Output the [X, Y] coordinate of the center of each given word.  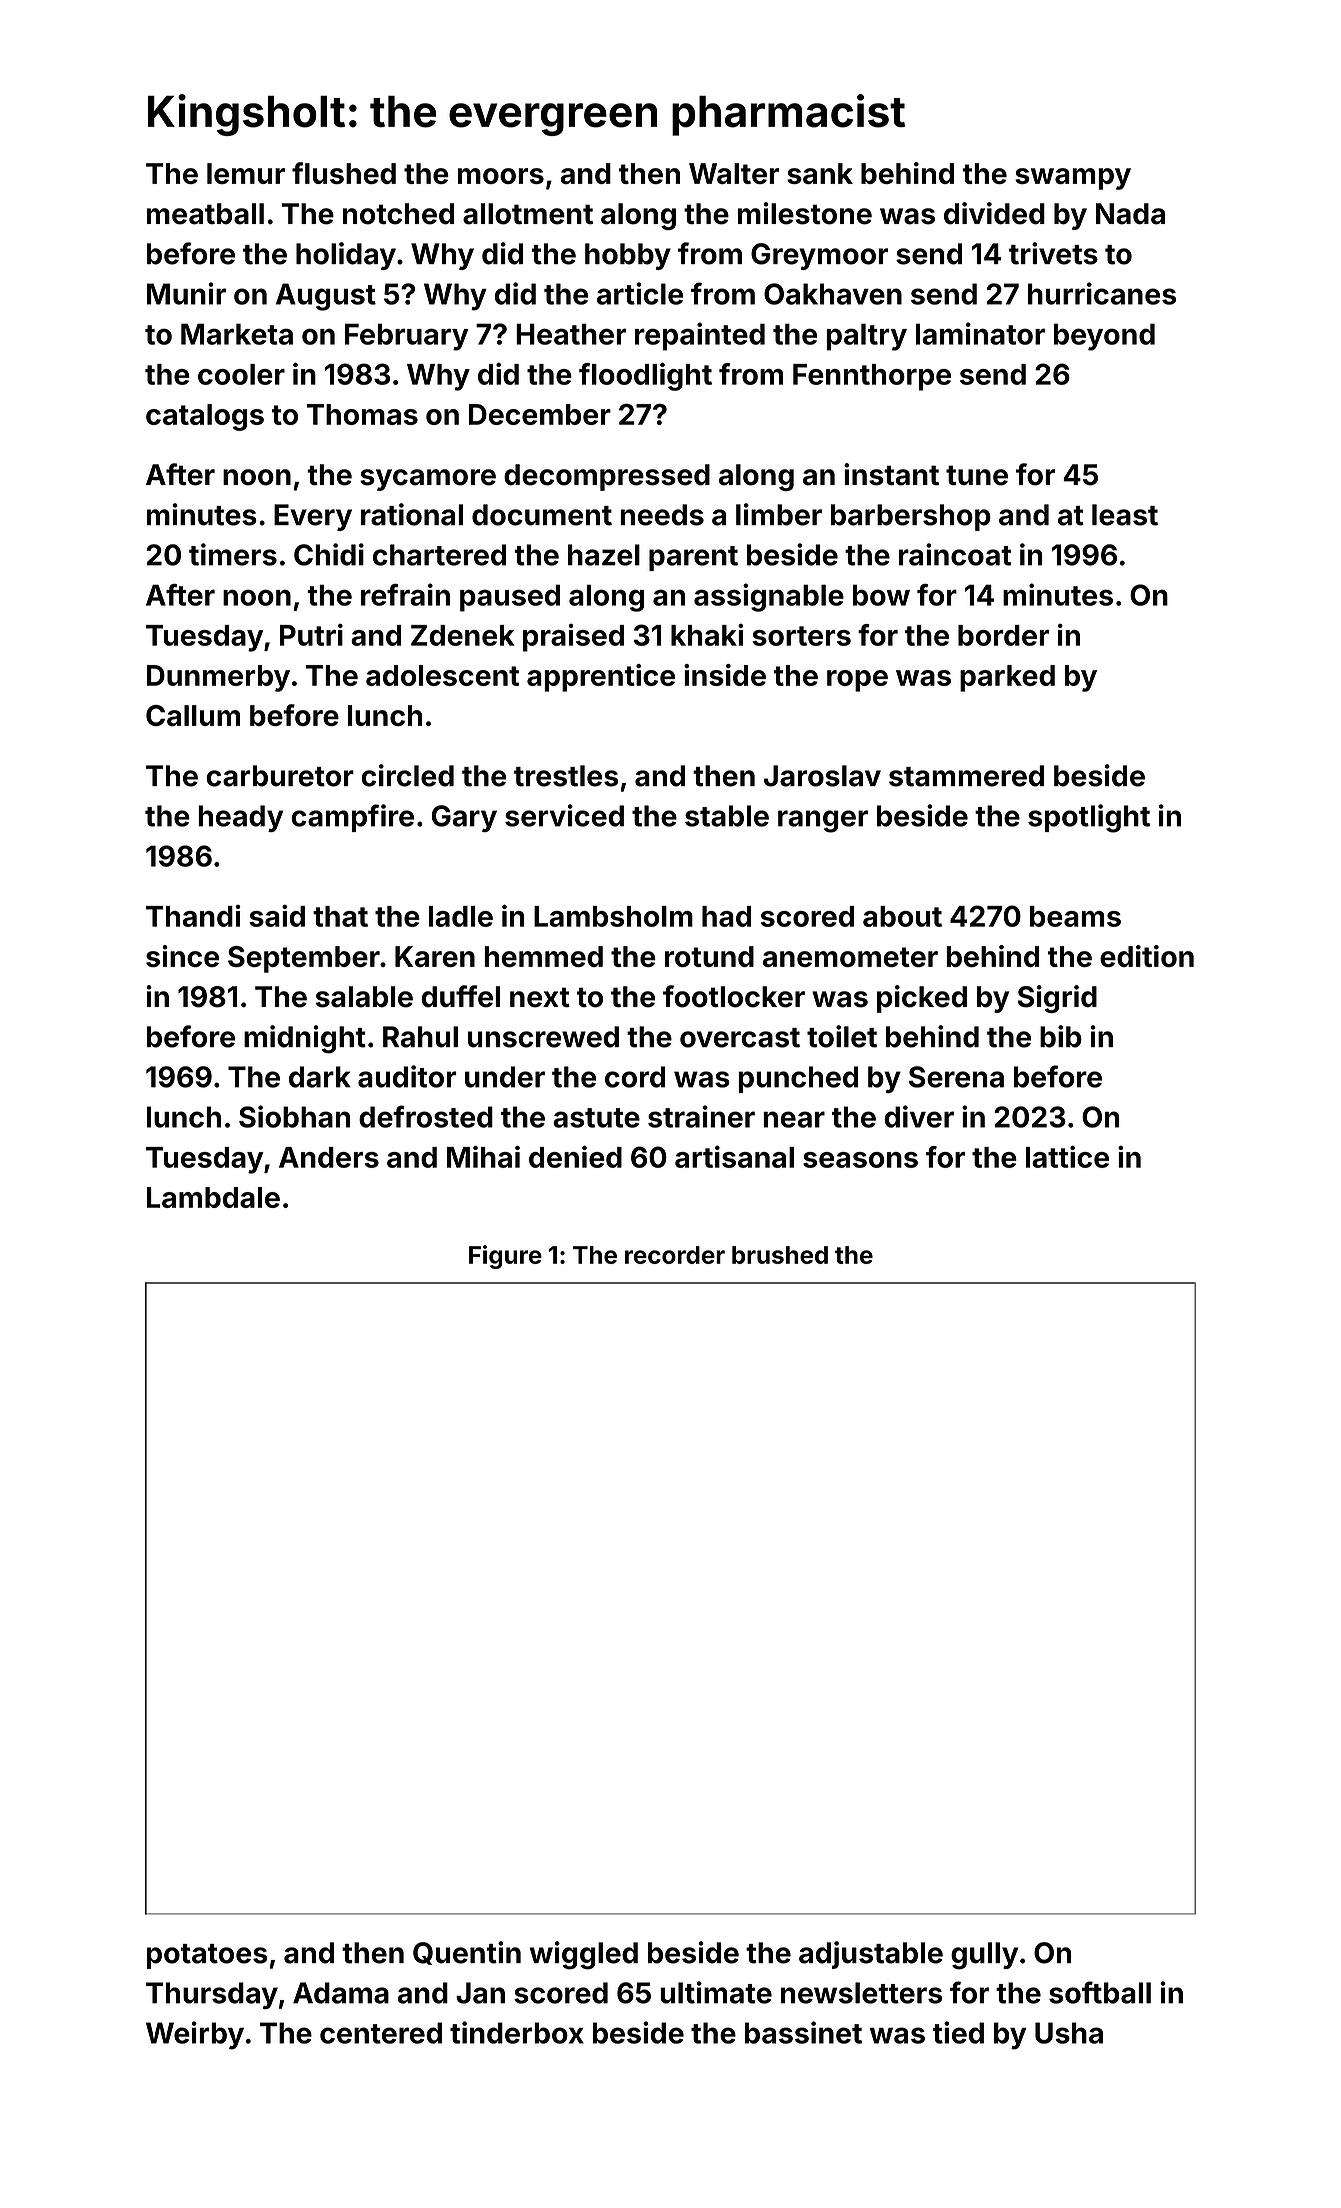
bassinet [803, 2032]
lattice [1067, 1157]
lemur [246, 173]
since [182, 956]
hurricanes [1102, 293]
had [726, 916]
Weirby [195, 2035]
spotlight [1089, 818]
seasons [860, 1160]
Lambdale [213, 1197]
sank [820, 173]
